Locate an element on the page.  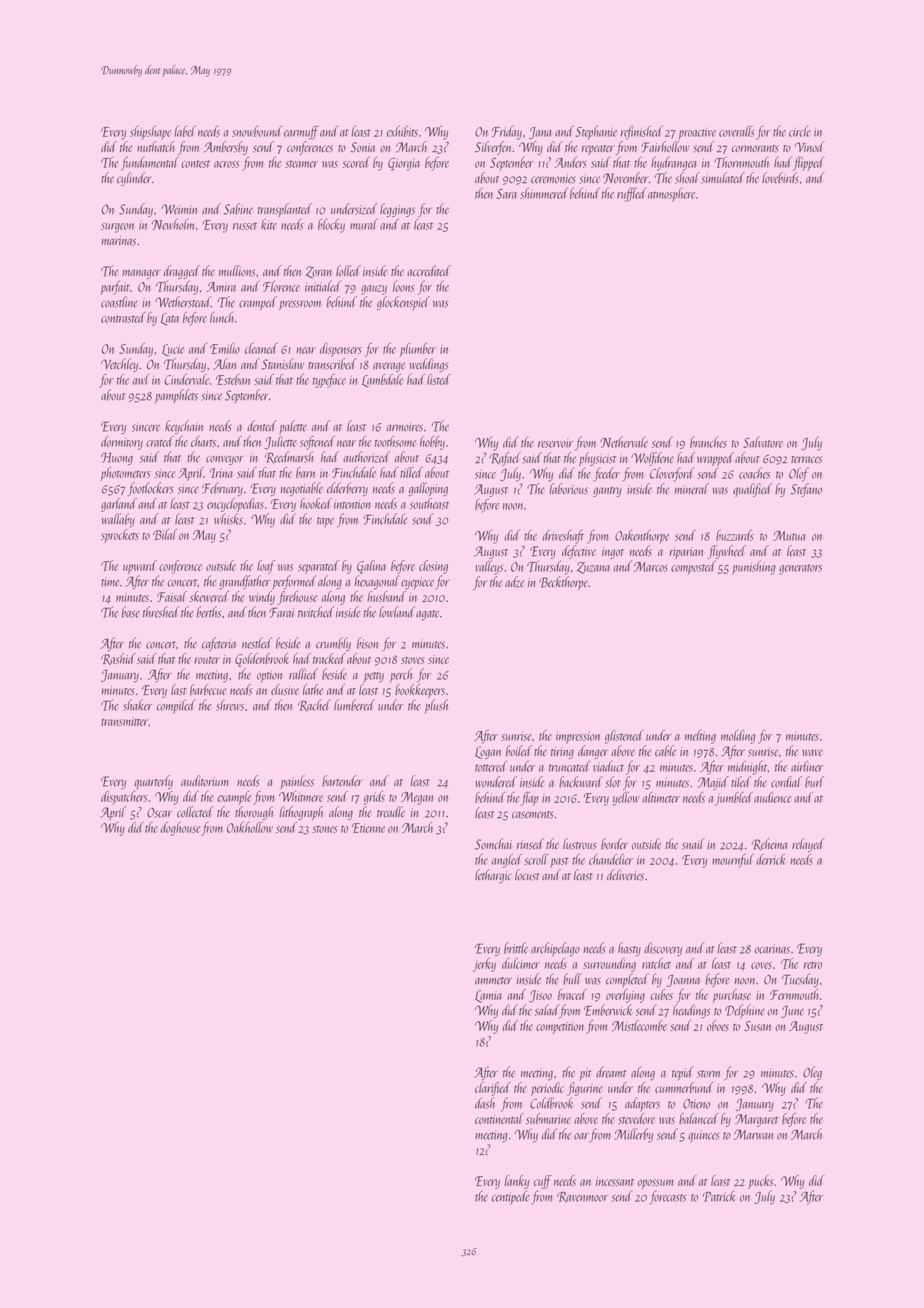
lanky is located at coordinates (517, 1182).
